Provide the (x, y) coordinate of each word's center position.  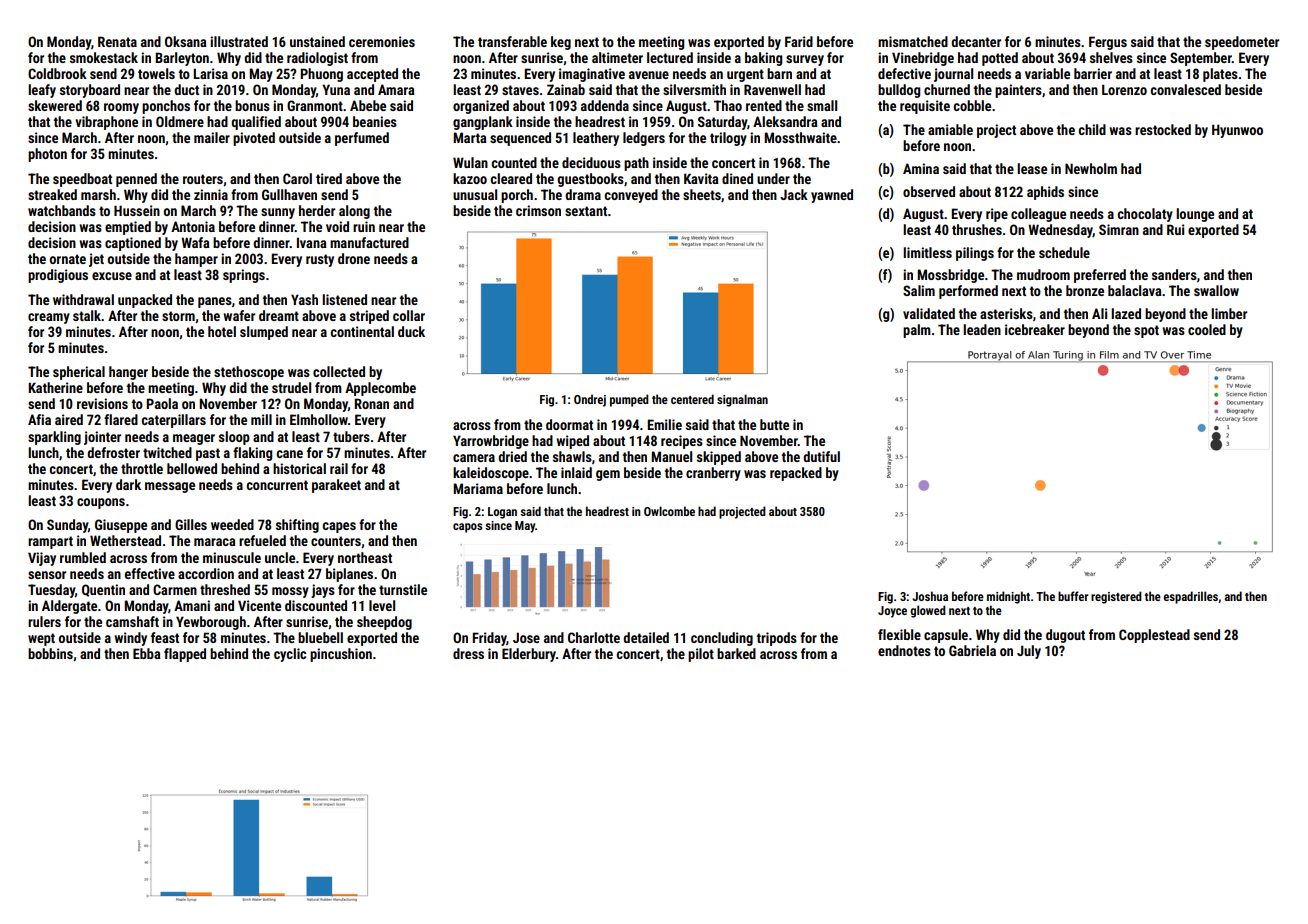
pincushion (341, 655)
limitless (927, 252)
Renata (117, 41)
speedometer (1242, 43)
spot (1146, 331)
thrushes (977, 229)
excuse (112, 276)
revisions (102, 403)
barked (736, 653)
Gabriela (972, 650)
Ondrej (590, 400)
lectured (670, 57)
